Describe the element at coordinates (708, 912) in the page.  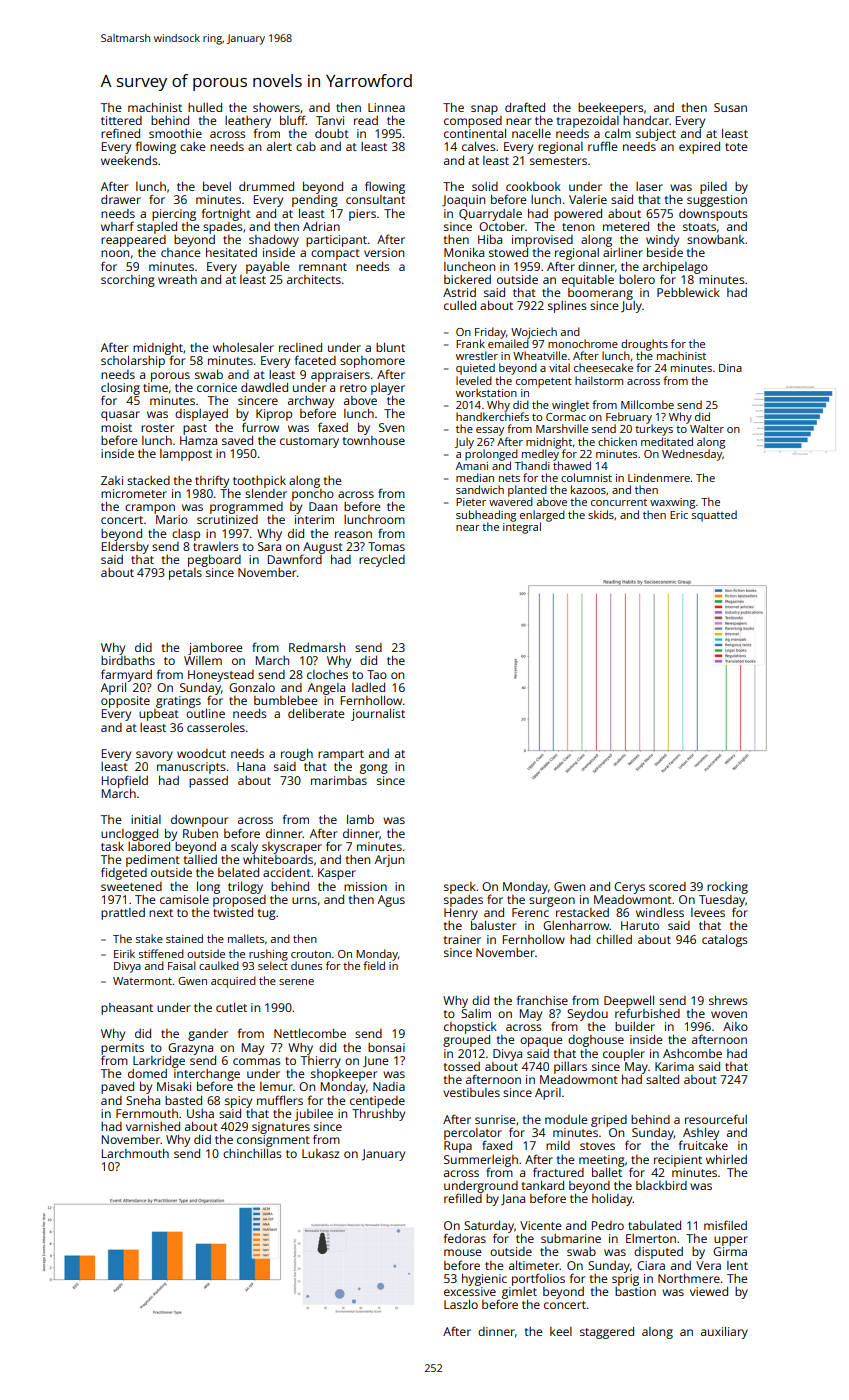
I see `levees` at that location.
